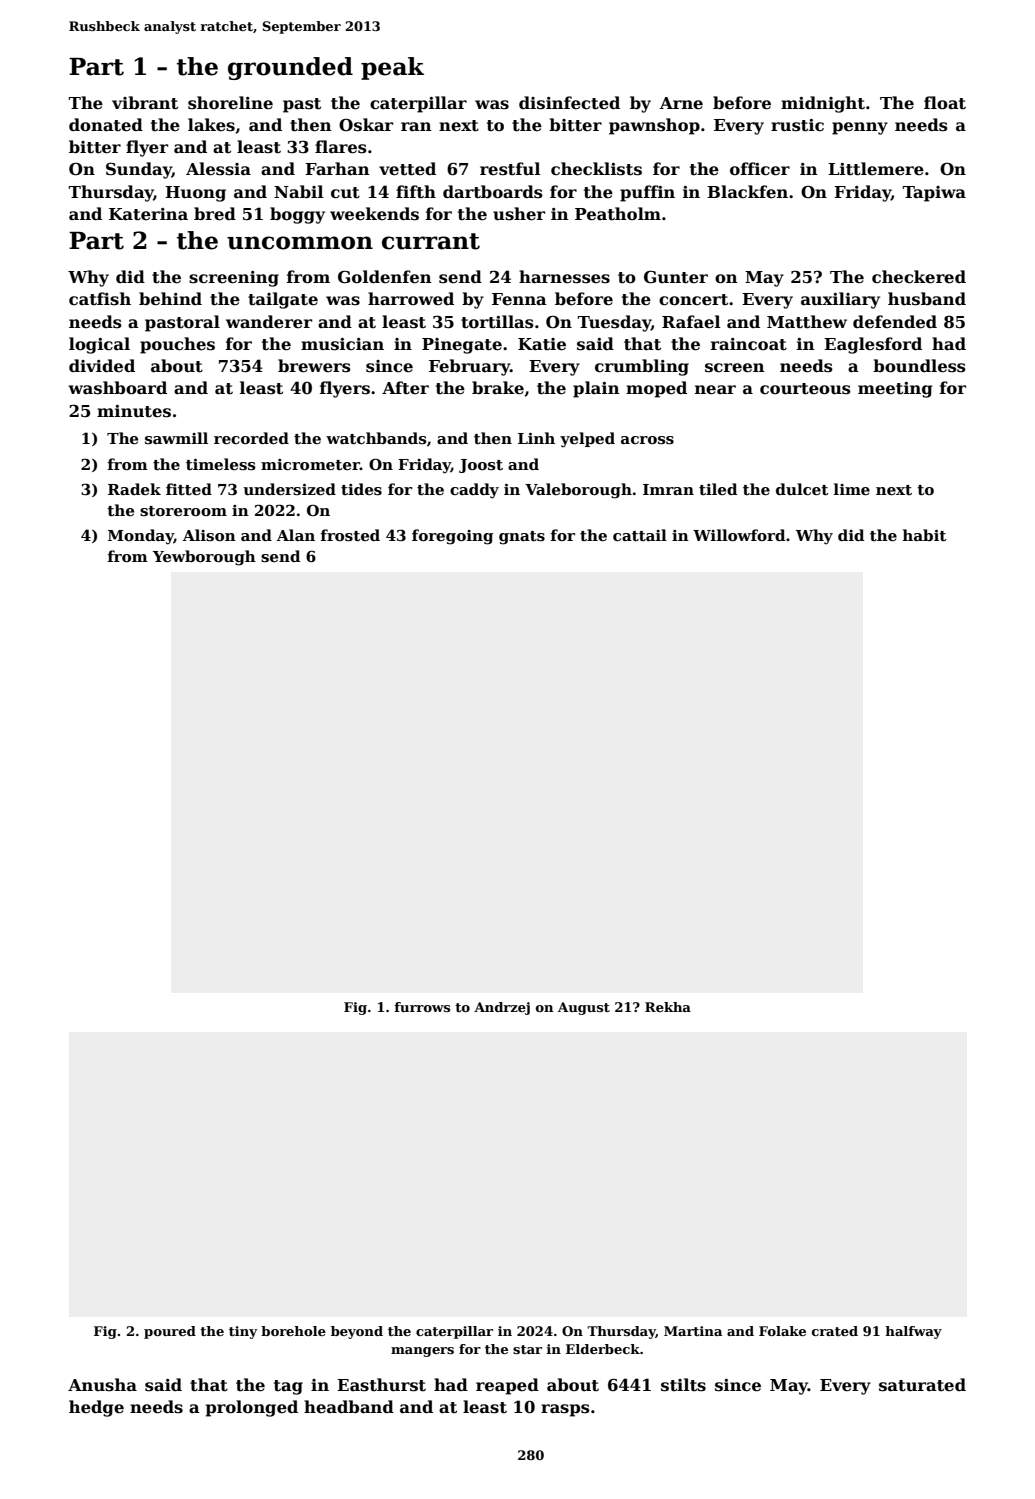 The height and width of the document is (1499, 1035). I want to click on peak, so click(392, 68).
